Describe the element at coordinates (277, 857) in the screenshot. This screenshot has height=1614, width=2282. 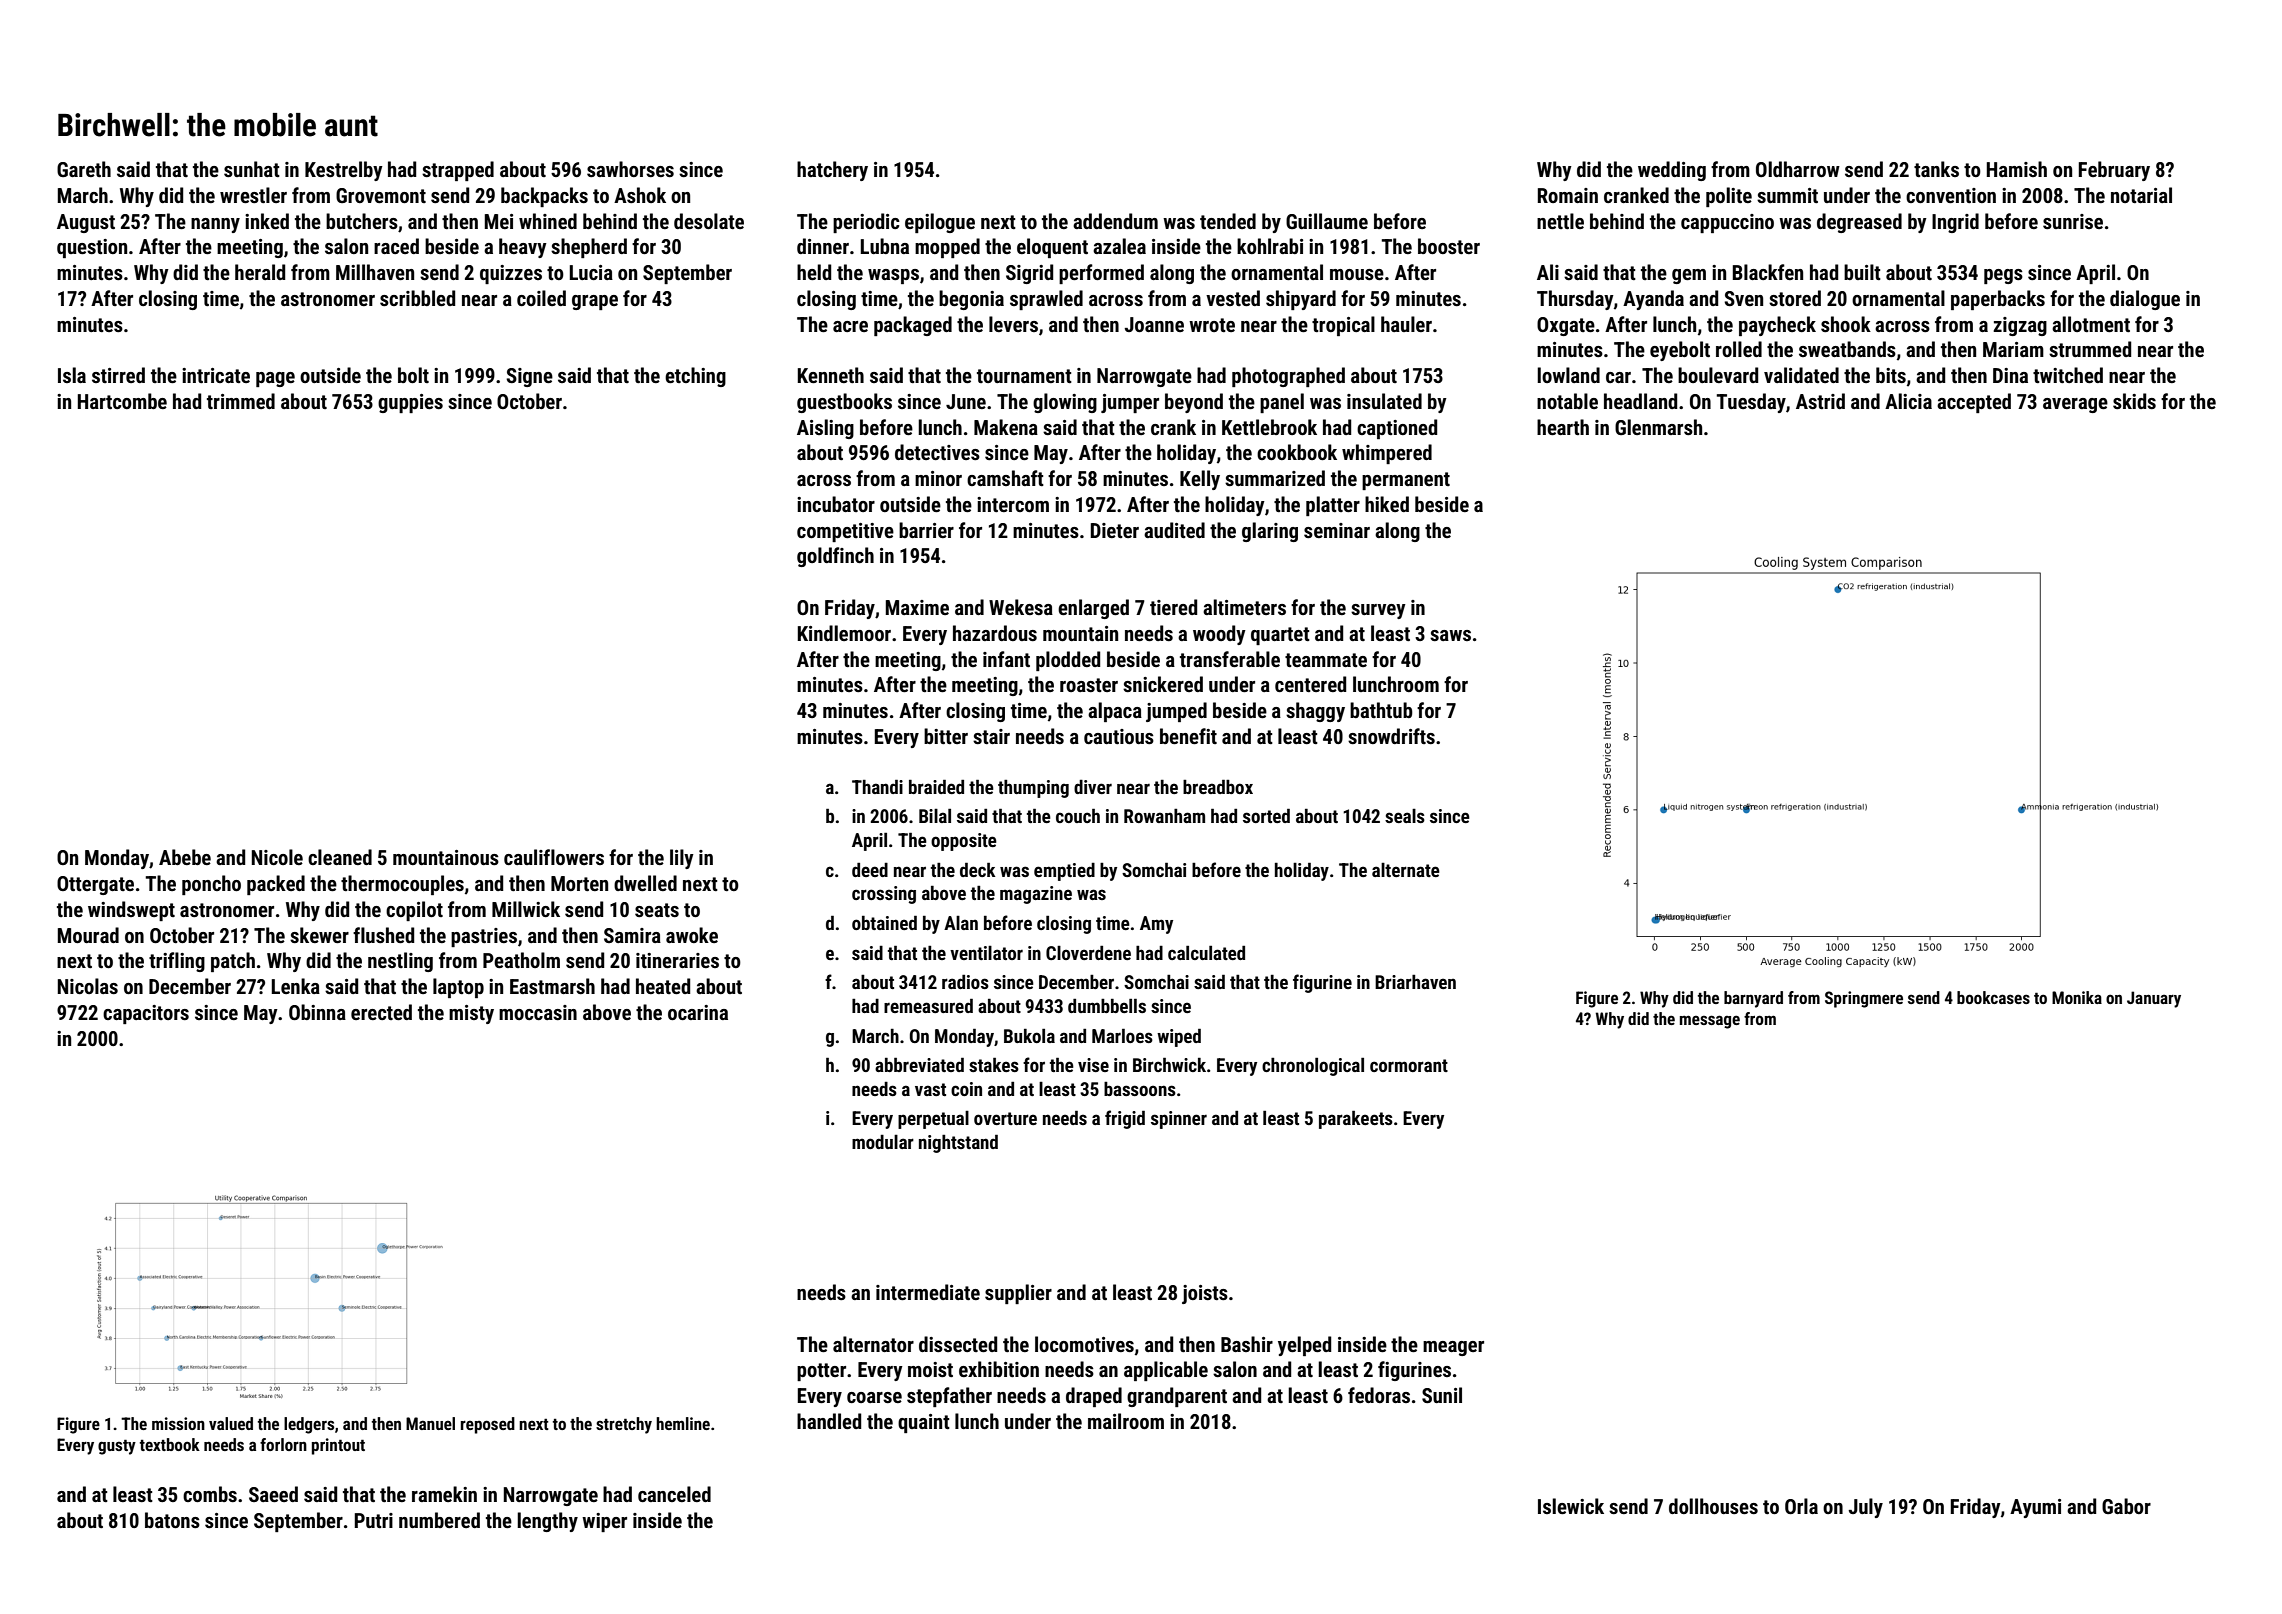
I see `Nicole` at that location.
